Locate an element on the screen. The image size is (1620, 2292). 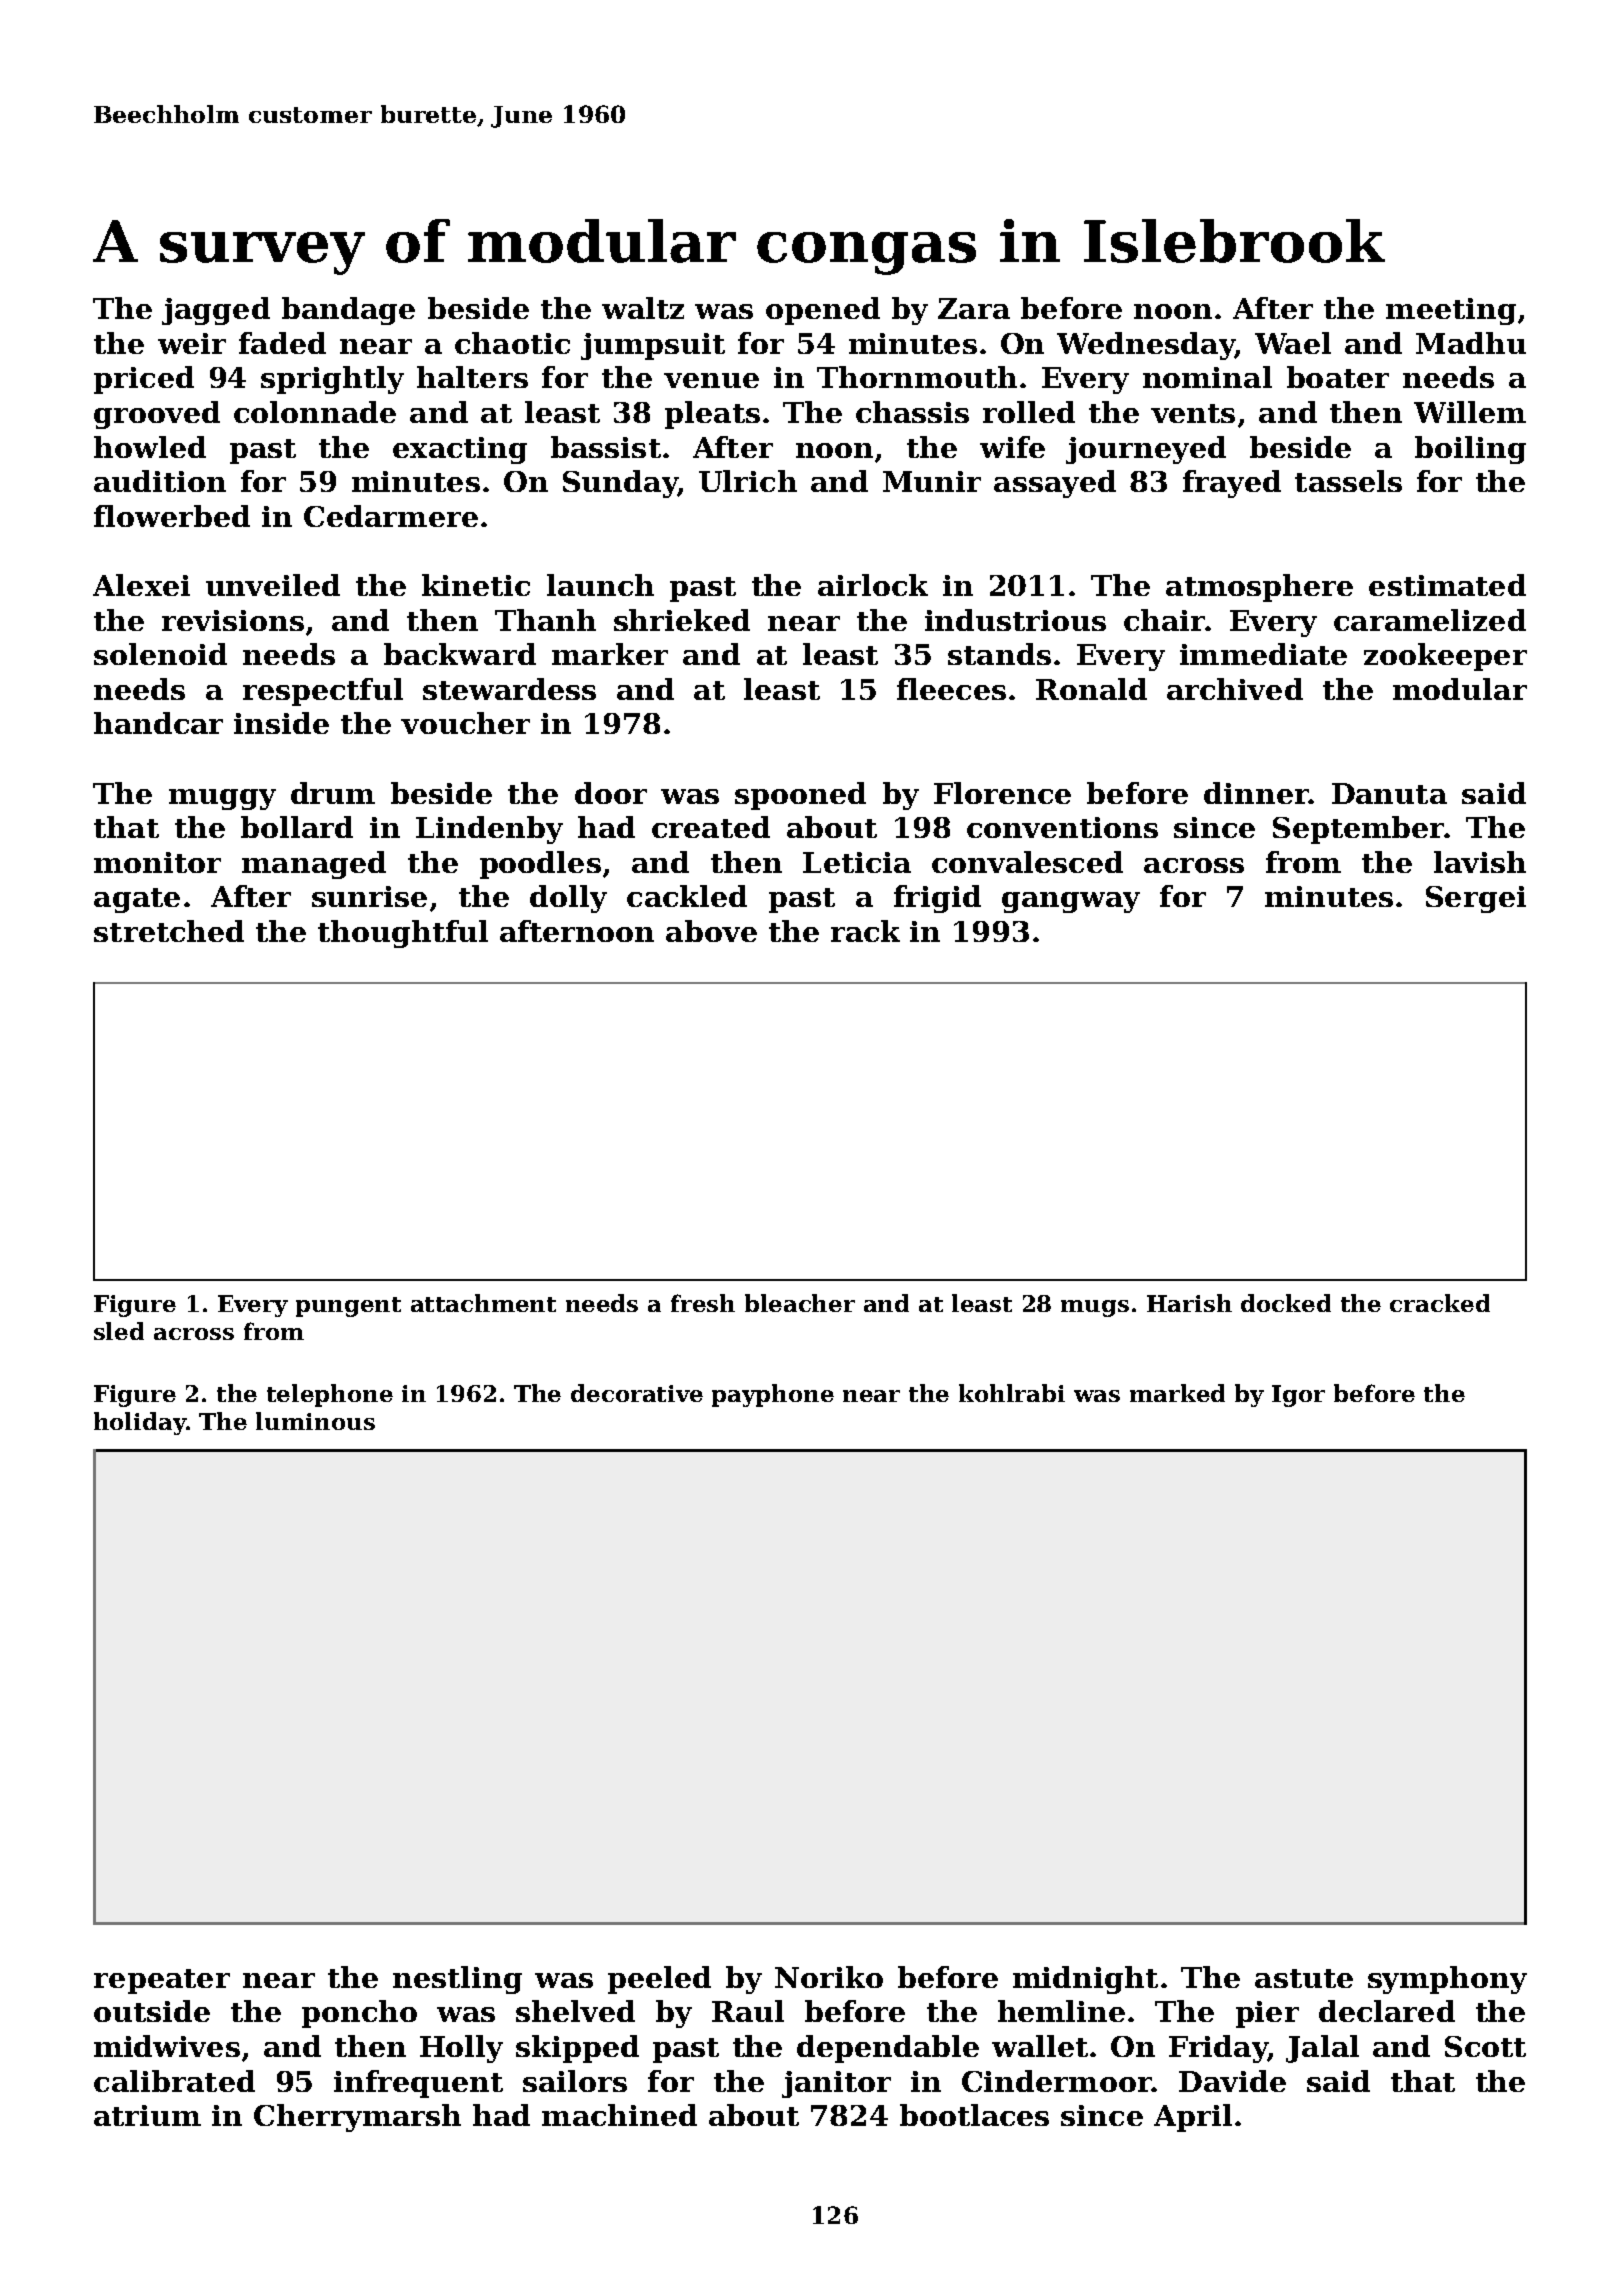
jagged is located at coordinates (216, 311).
